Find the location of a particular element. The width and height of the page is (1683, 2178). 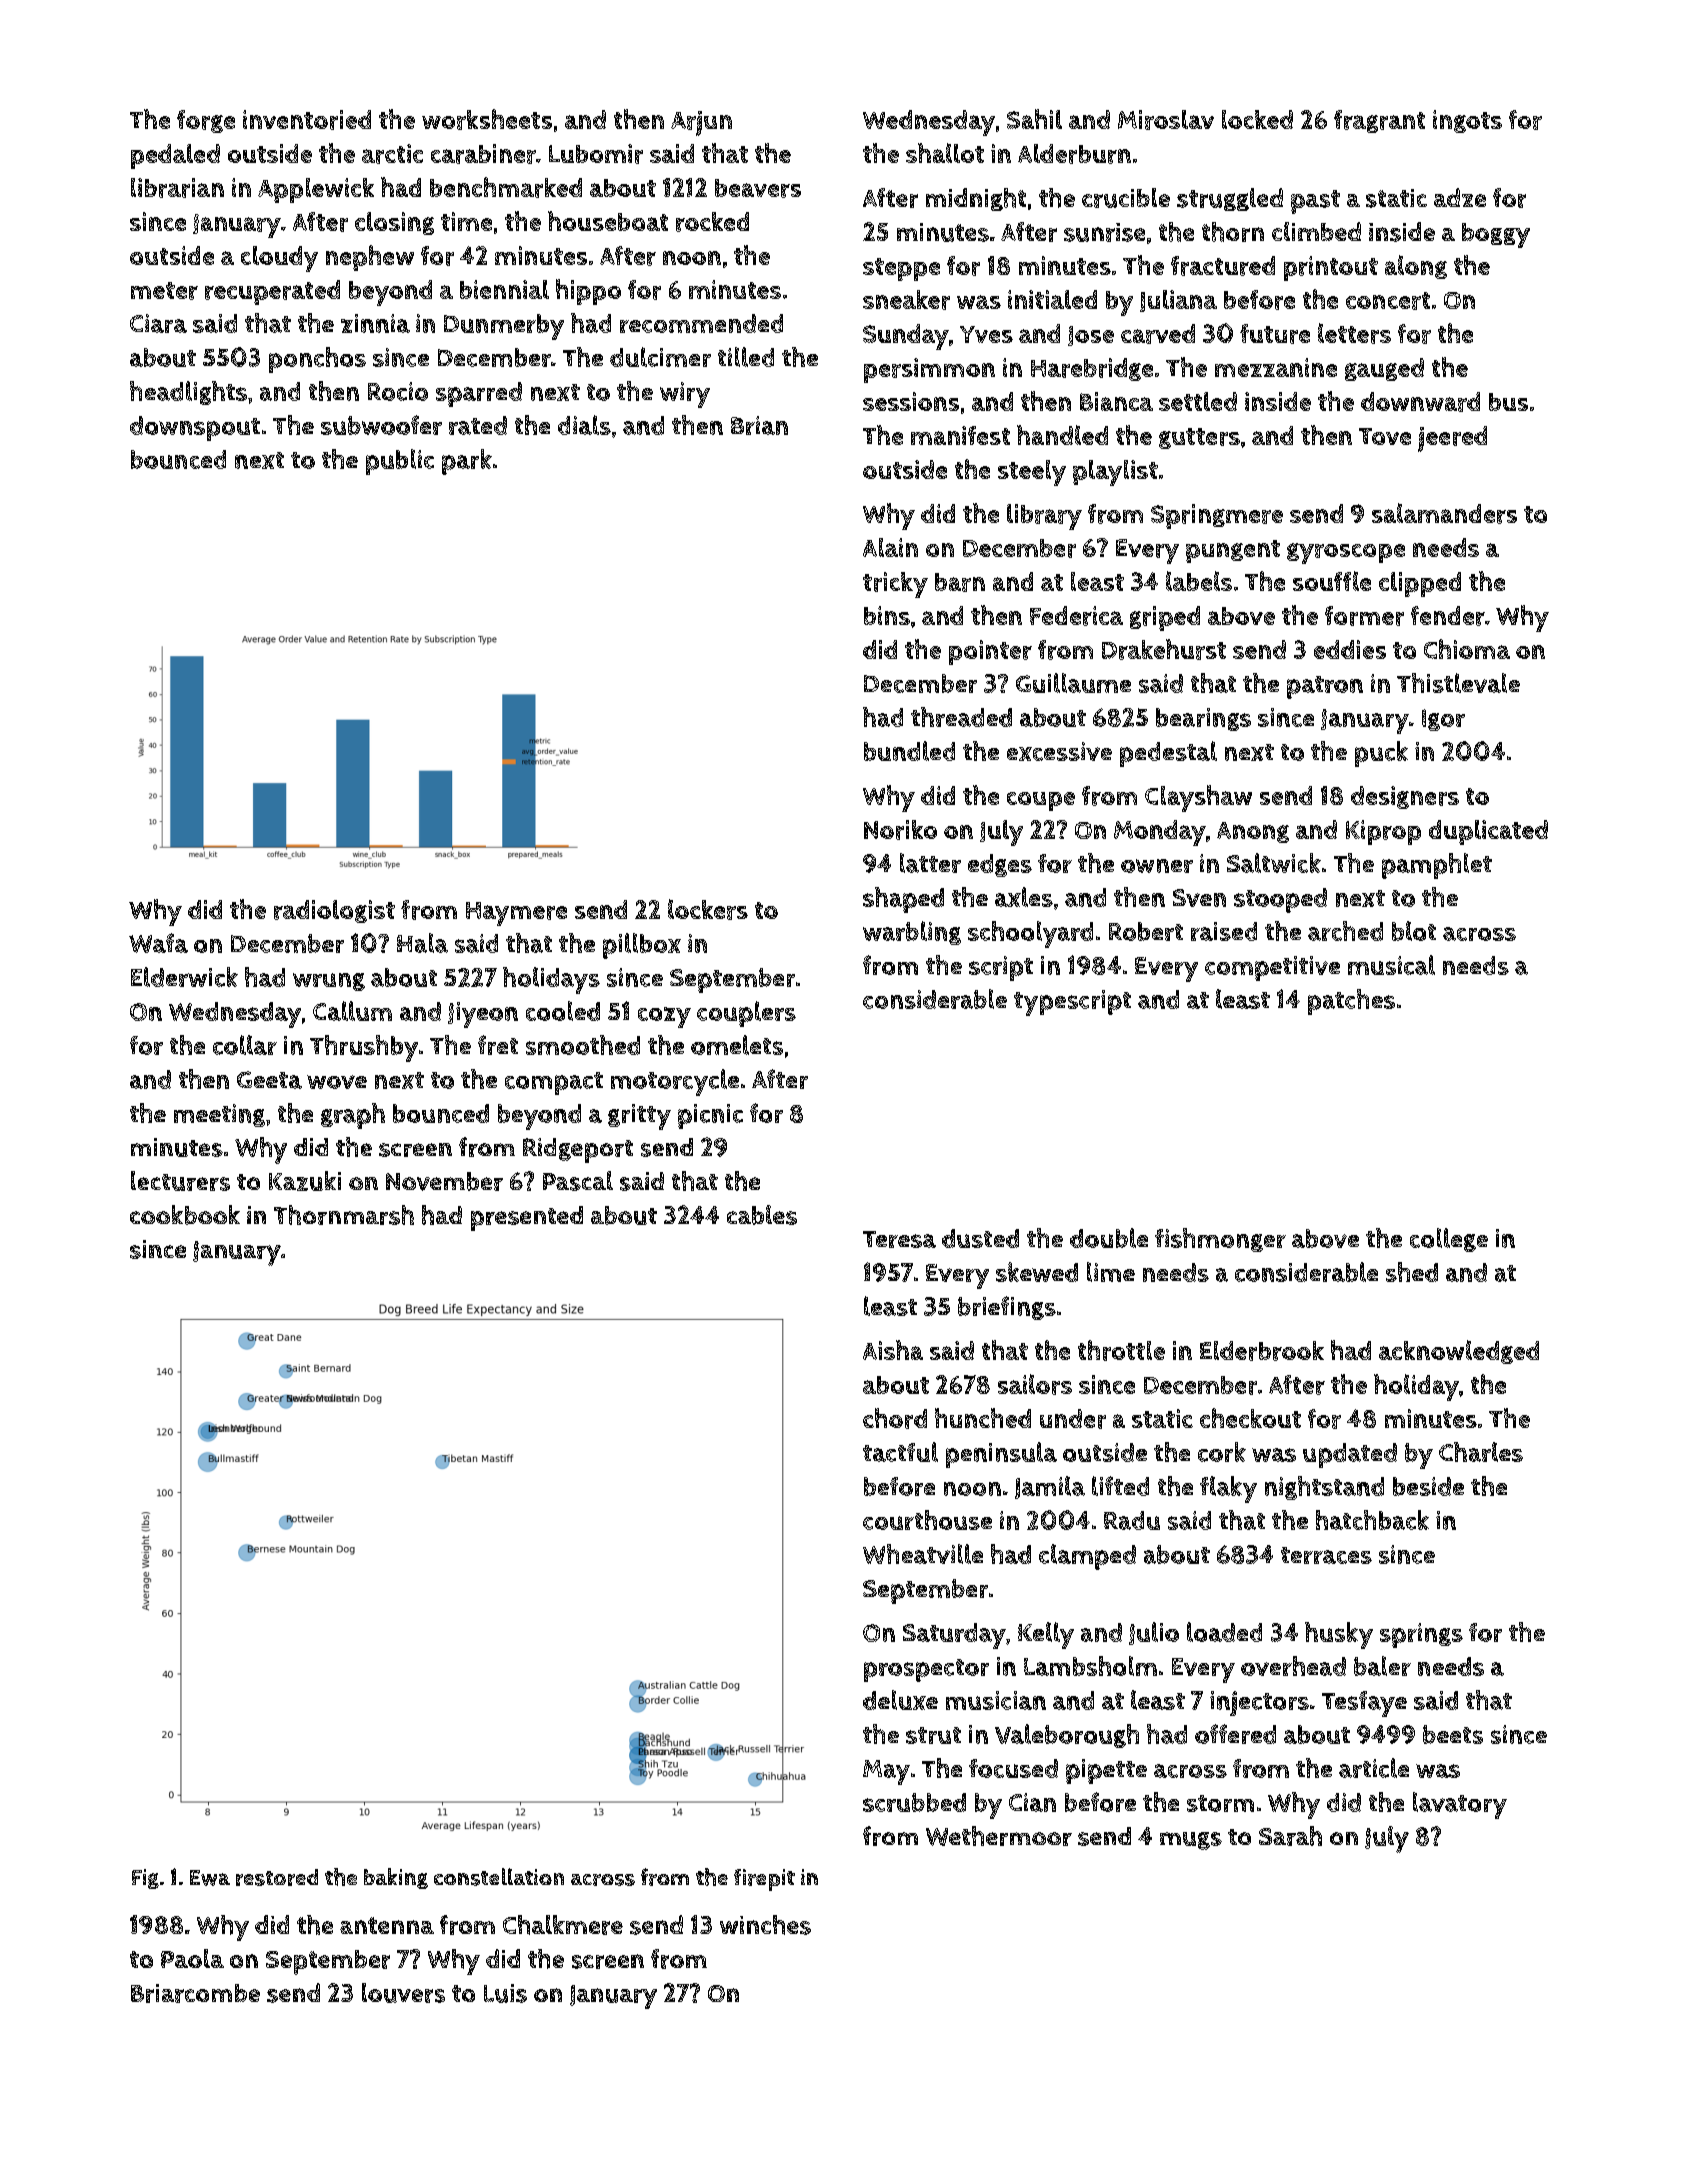

settled is located at coordinates (1198, 401).
